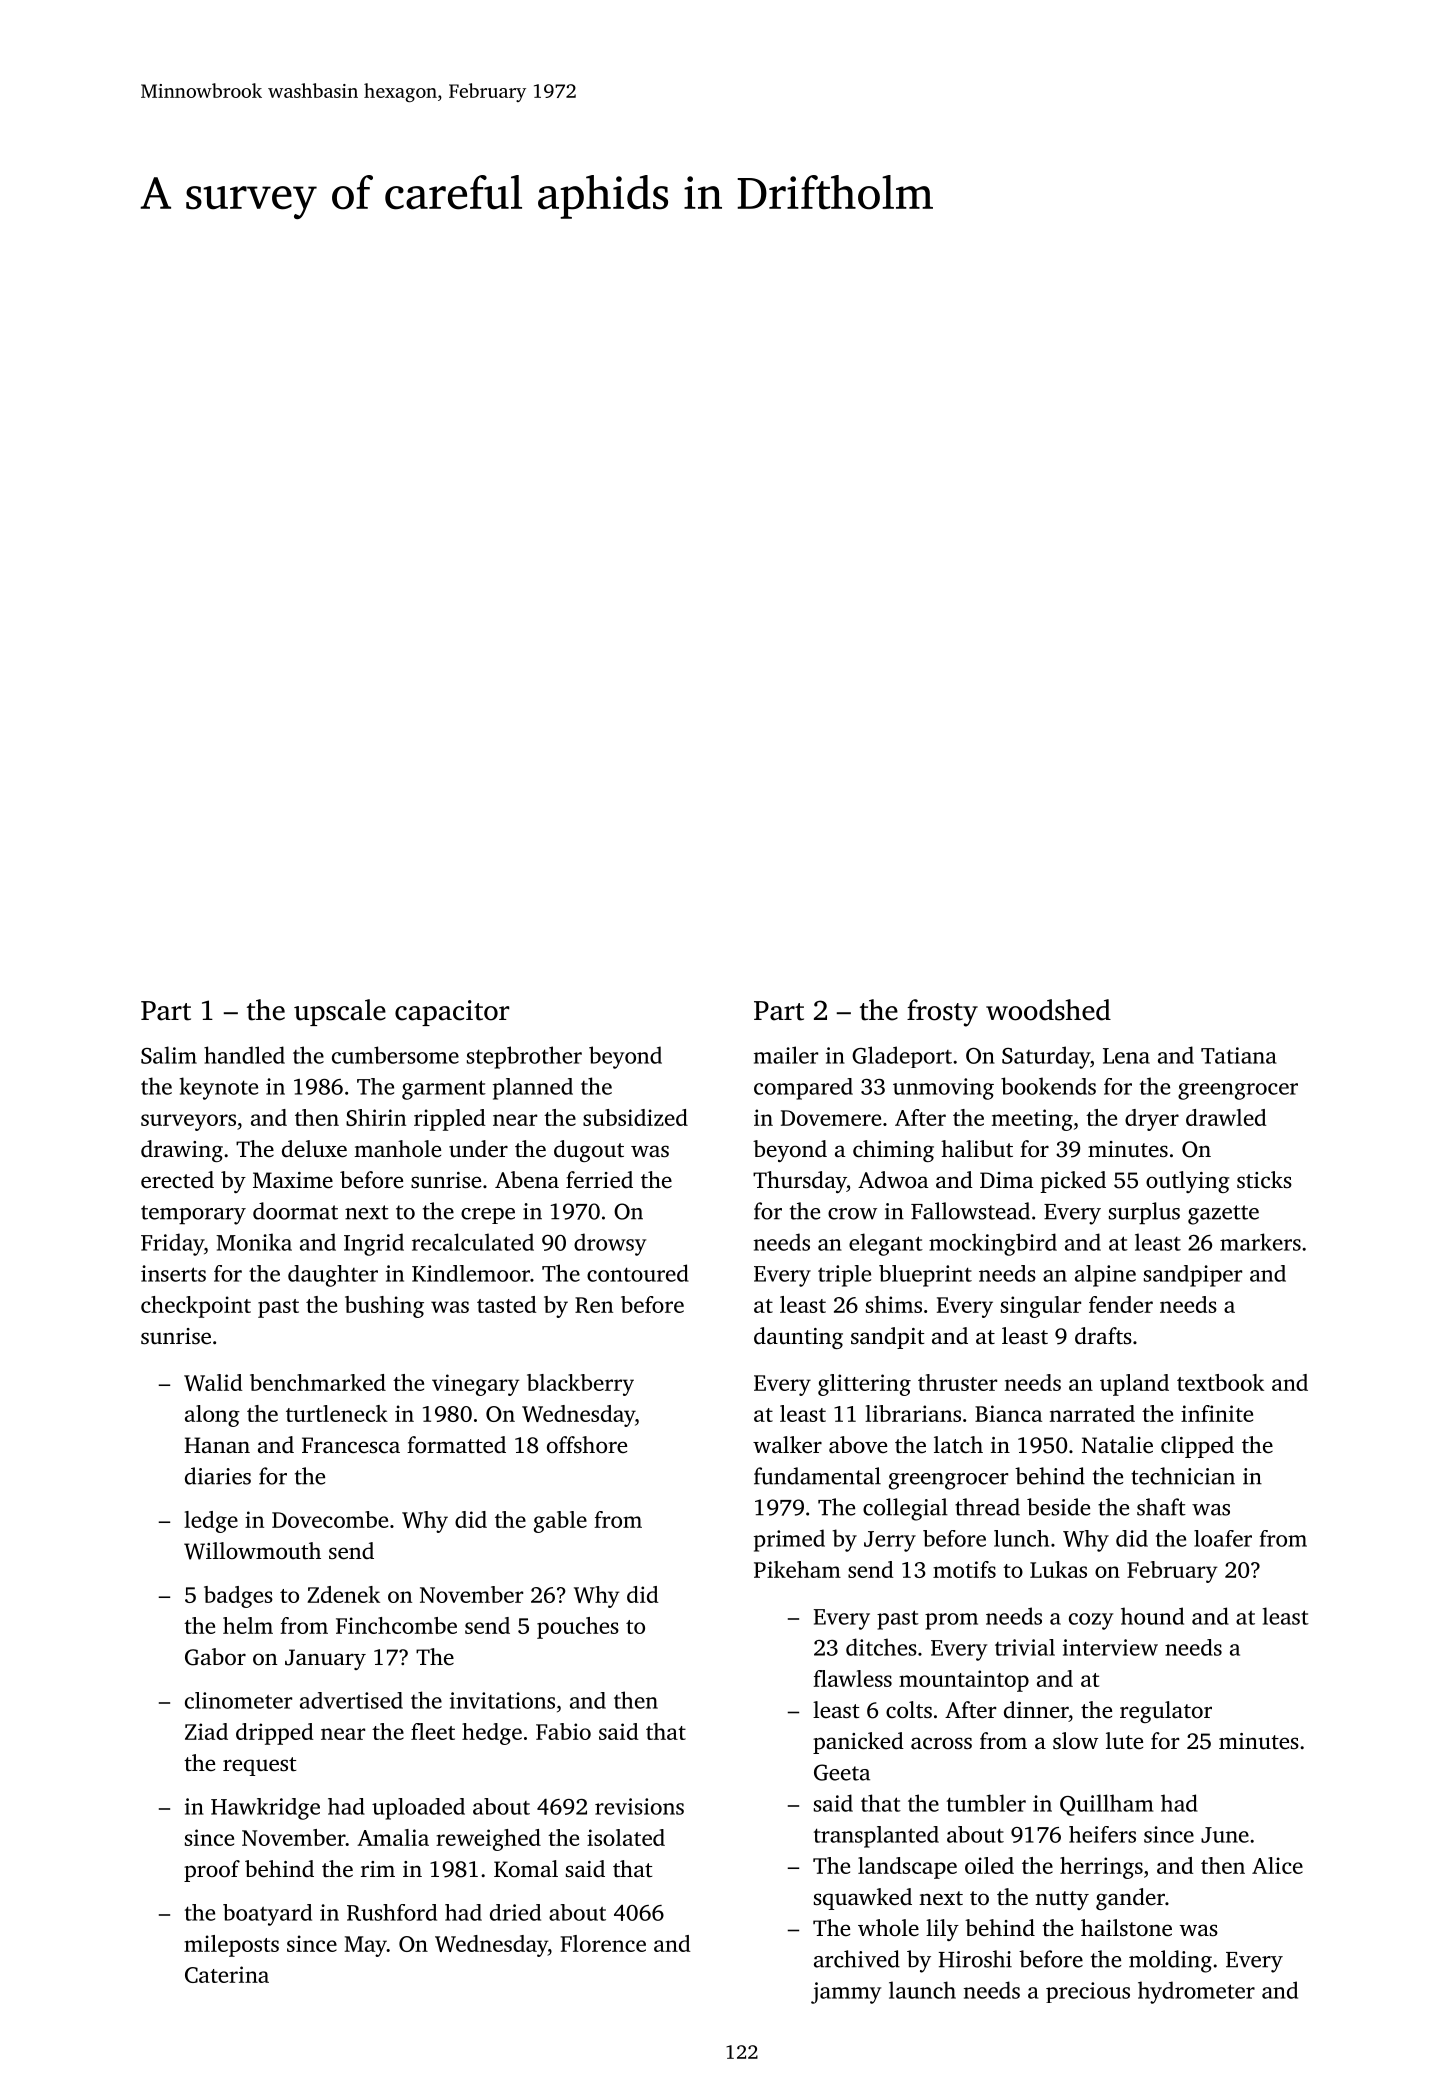 This page has width=1450, height=2100. Describe the element at coordinates (172, 1244) in the page. I see `Friday` at that location.
